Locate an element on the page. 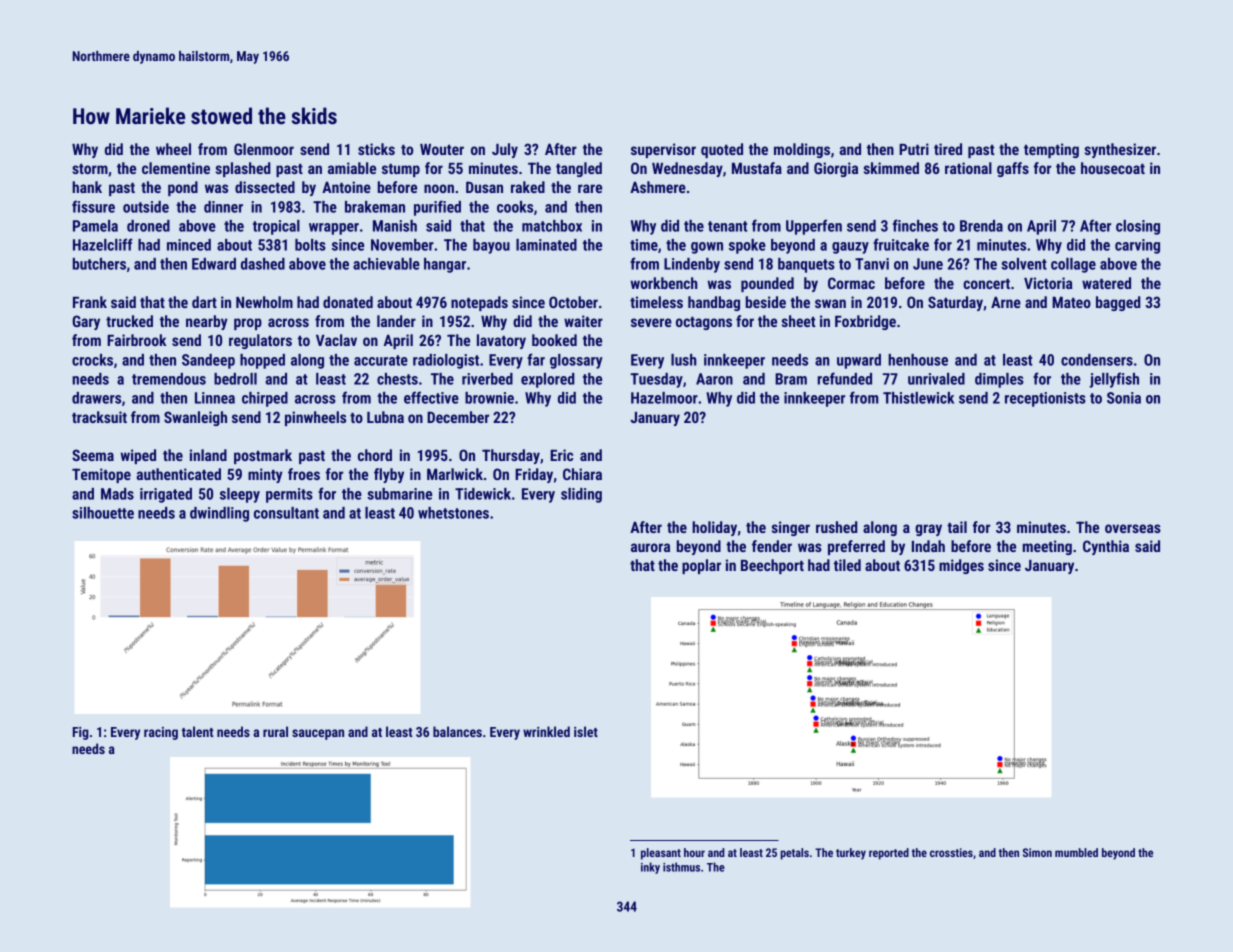 Image resolution: width=1233 pixels, height=952 pixels. islet is located at coordinates (586, 731).
